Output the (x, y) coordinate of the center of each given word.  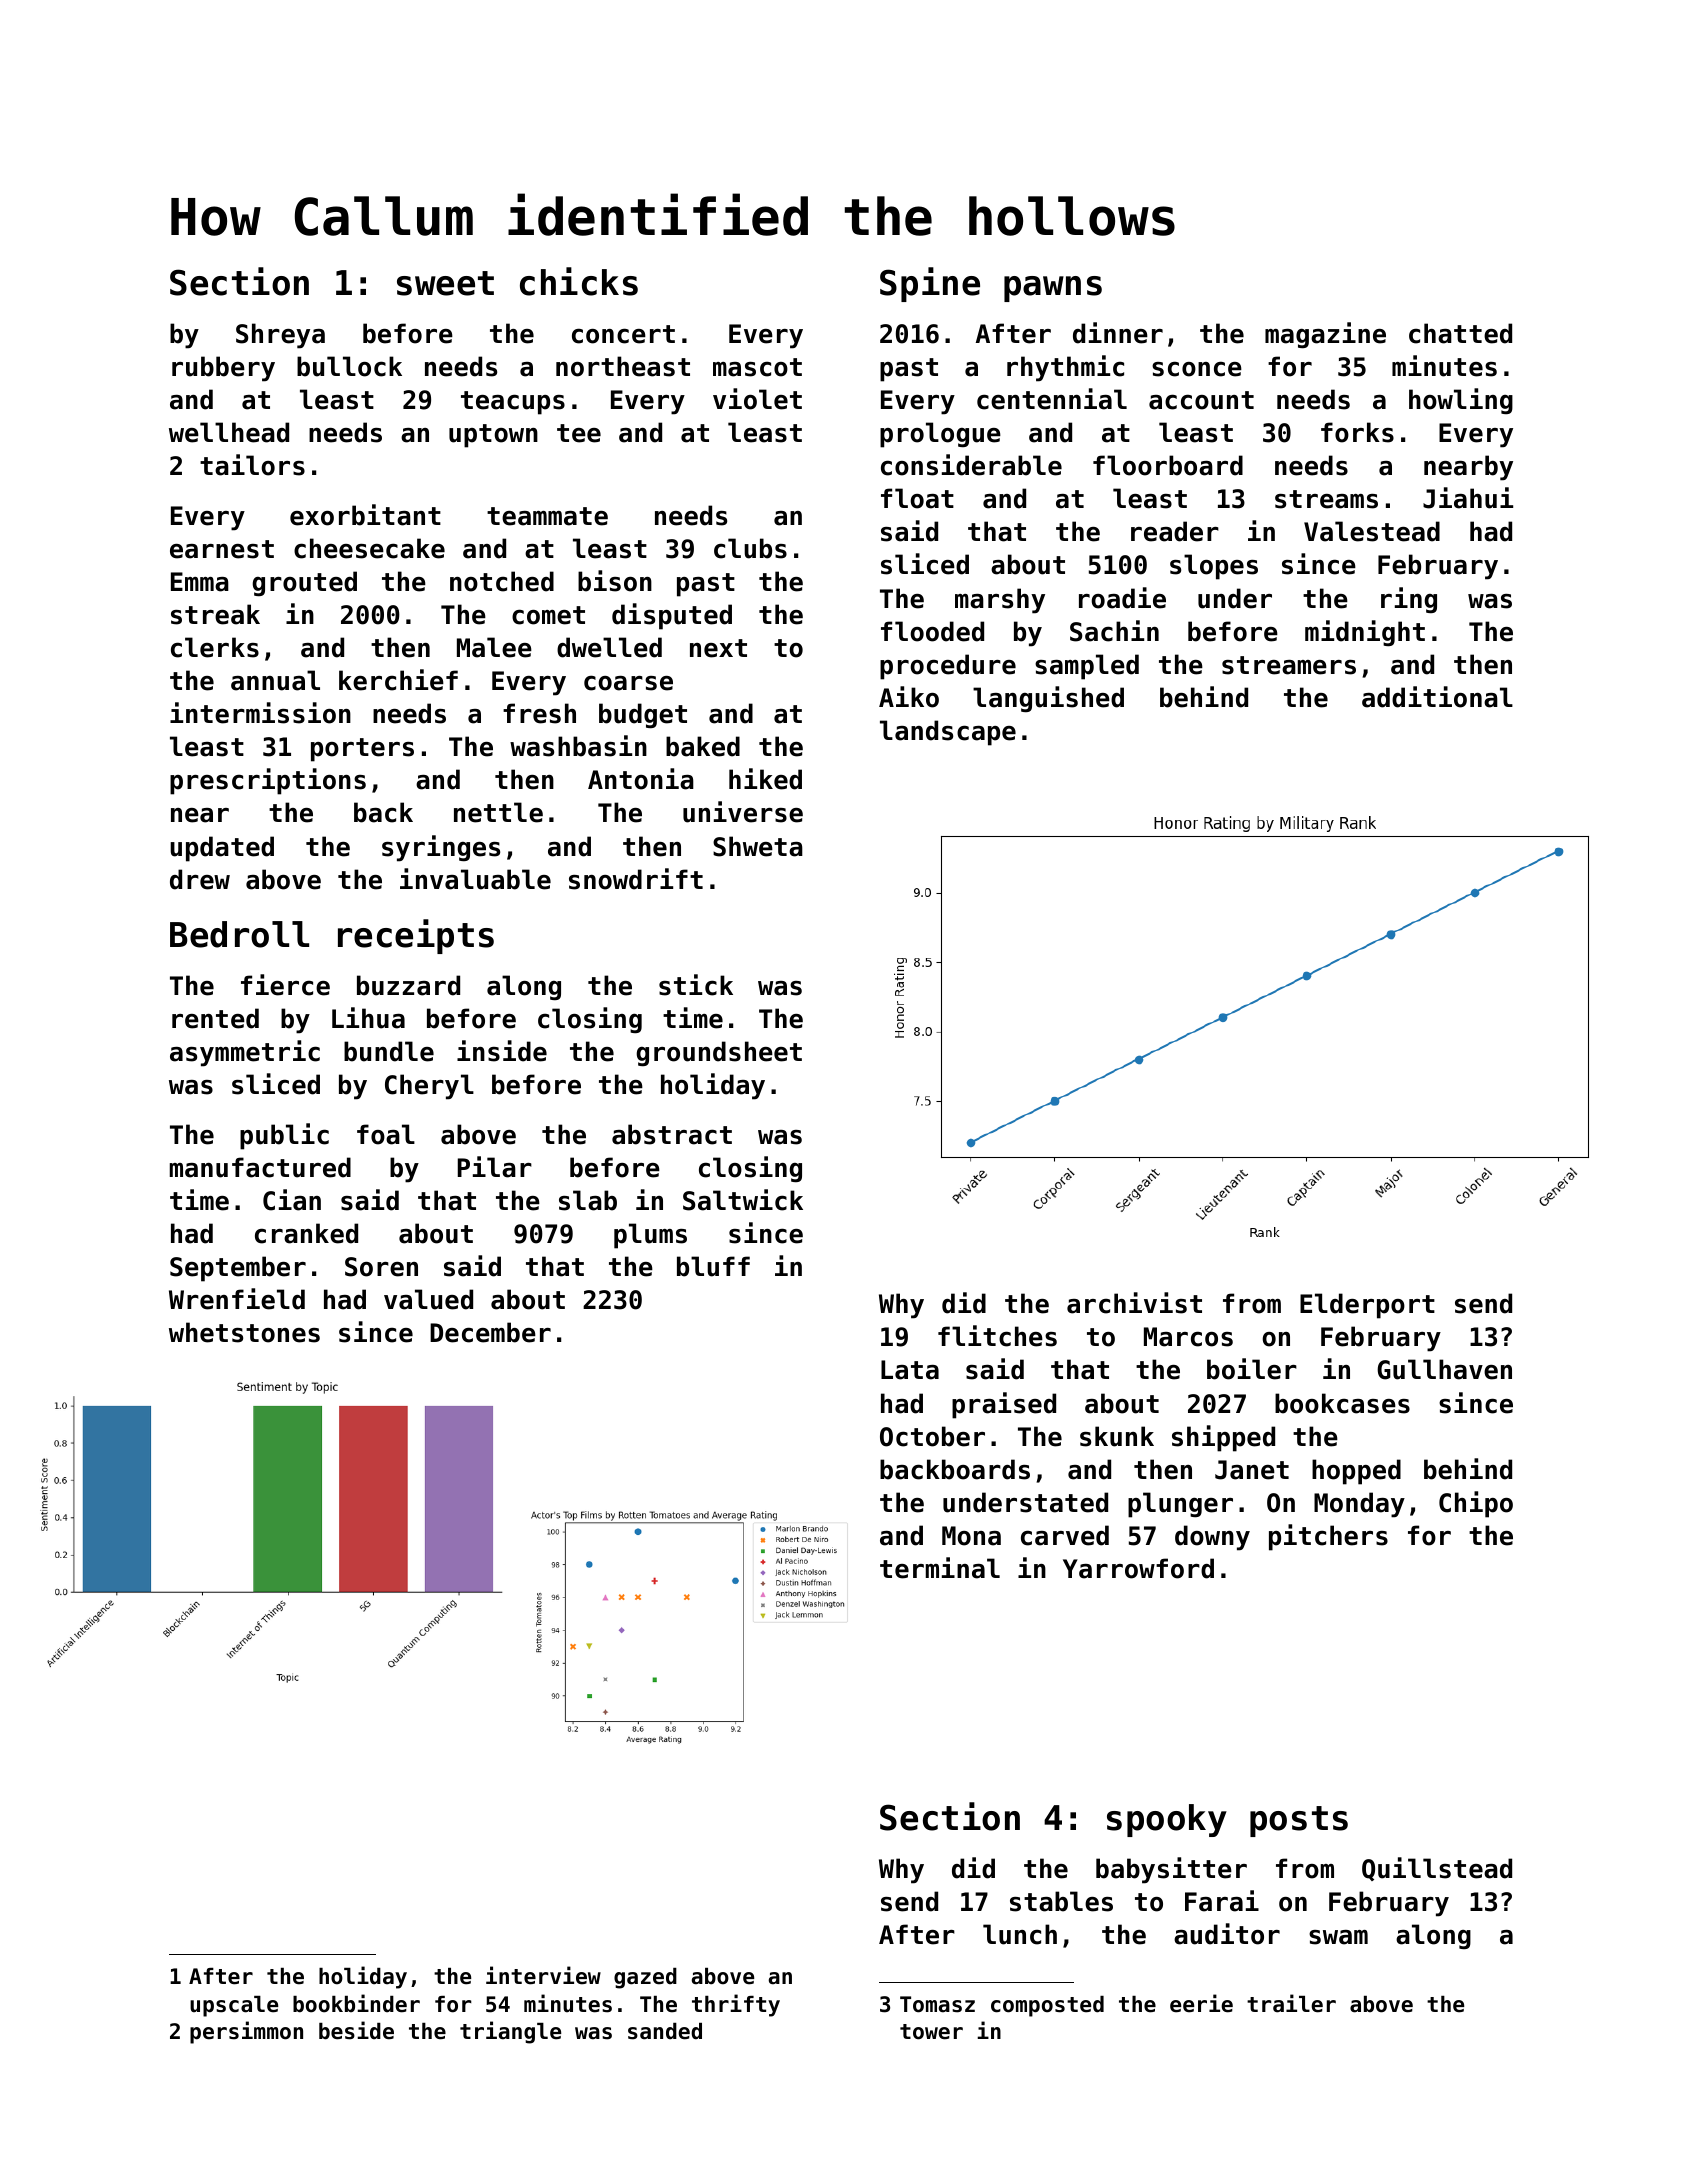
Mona (971, 1536)
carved (1065, 1535)
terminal (940, 1568)
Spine (930, 284)
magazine (1325, 335)
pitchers (1328, 1537)
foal (386, 1134)
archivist (1134, 1303)
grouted (304, 583)
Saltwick (743, 1200)
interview (543, 1975)
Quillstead (1437, 1869)
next (718, 648)
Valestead (1372, 531)
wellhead (229, 432)
